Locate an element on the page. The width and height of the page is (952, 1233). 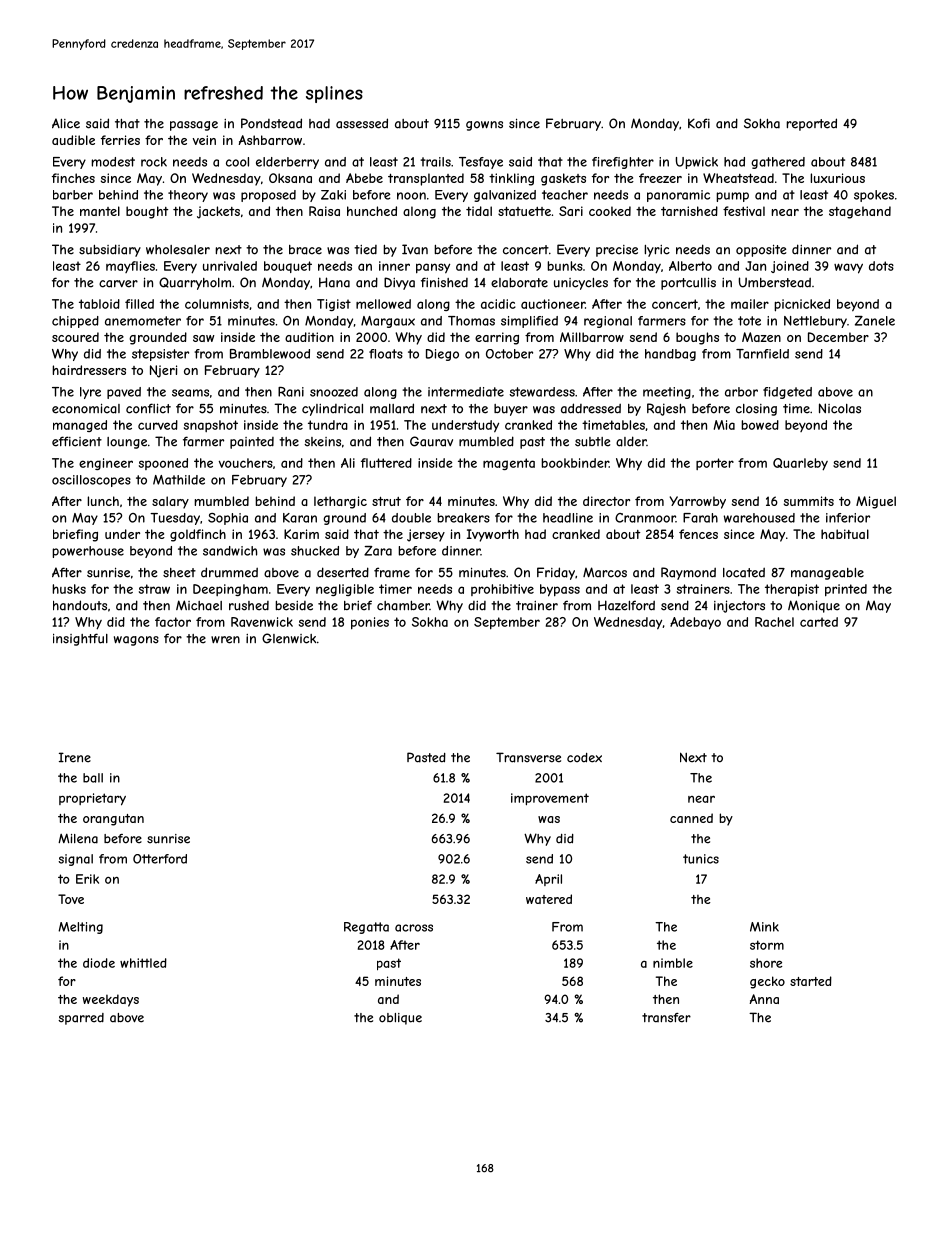
skeins is located at coordinates (322, 442).
